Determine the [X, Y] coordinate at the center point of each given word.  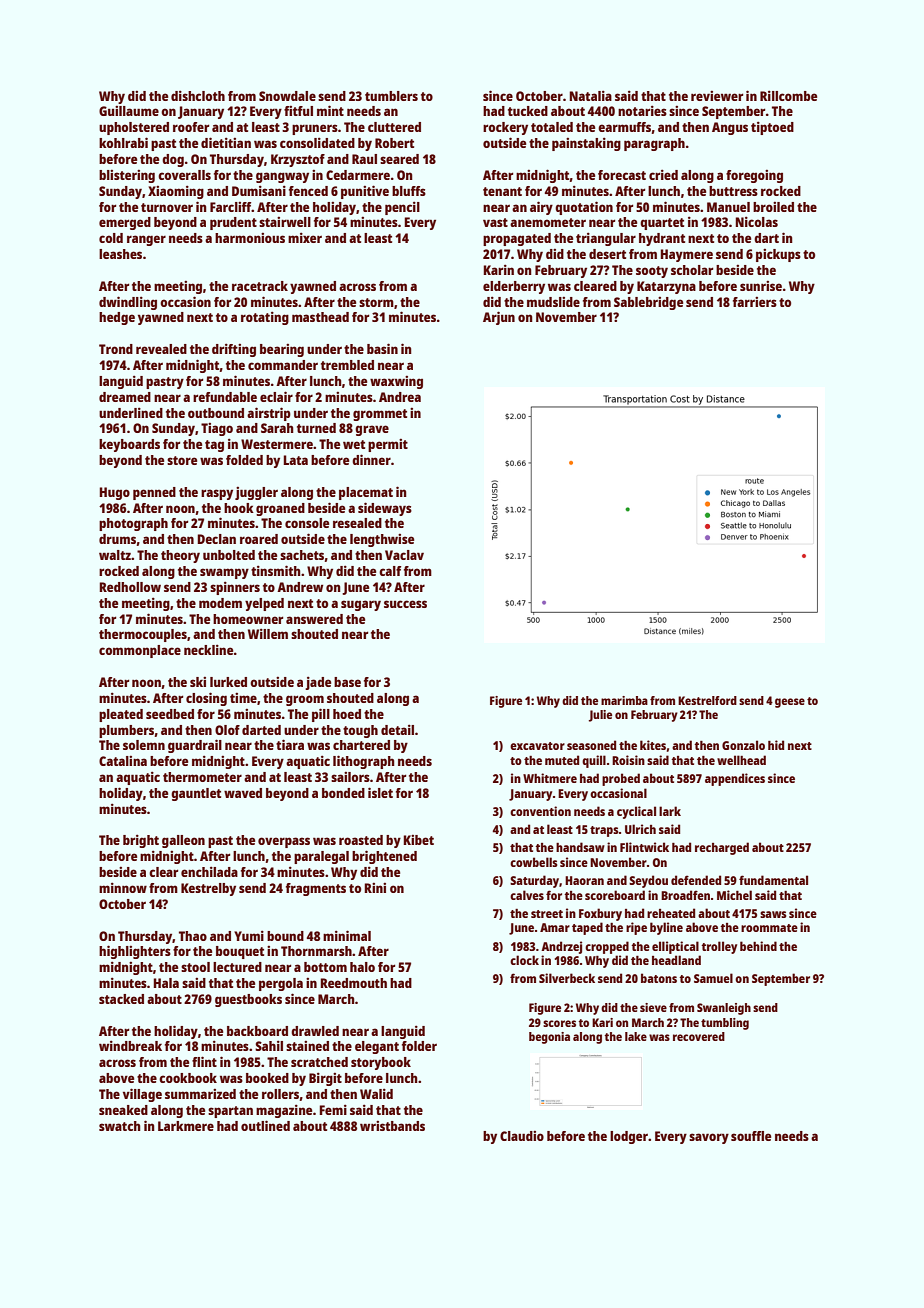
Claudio [522, 1136]
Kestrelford [707, 700]
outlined [265, 1125]
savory [709, 1138]
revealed [161, 349]
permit [388, 445]
